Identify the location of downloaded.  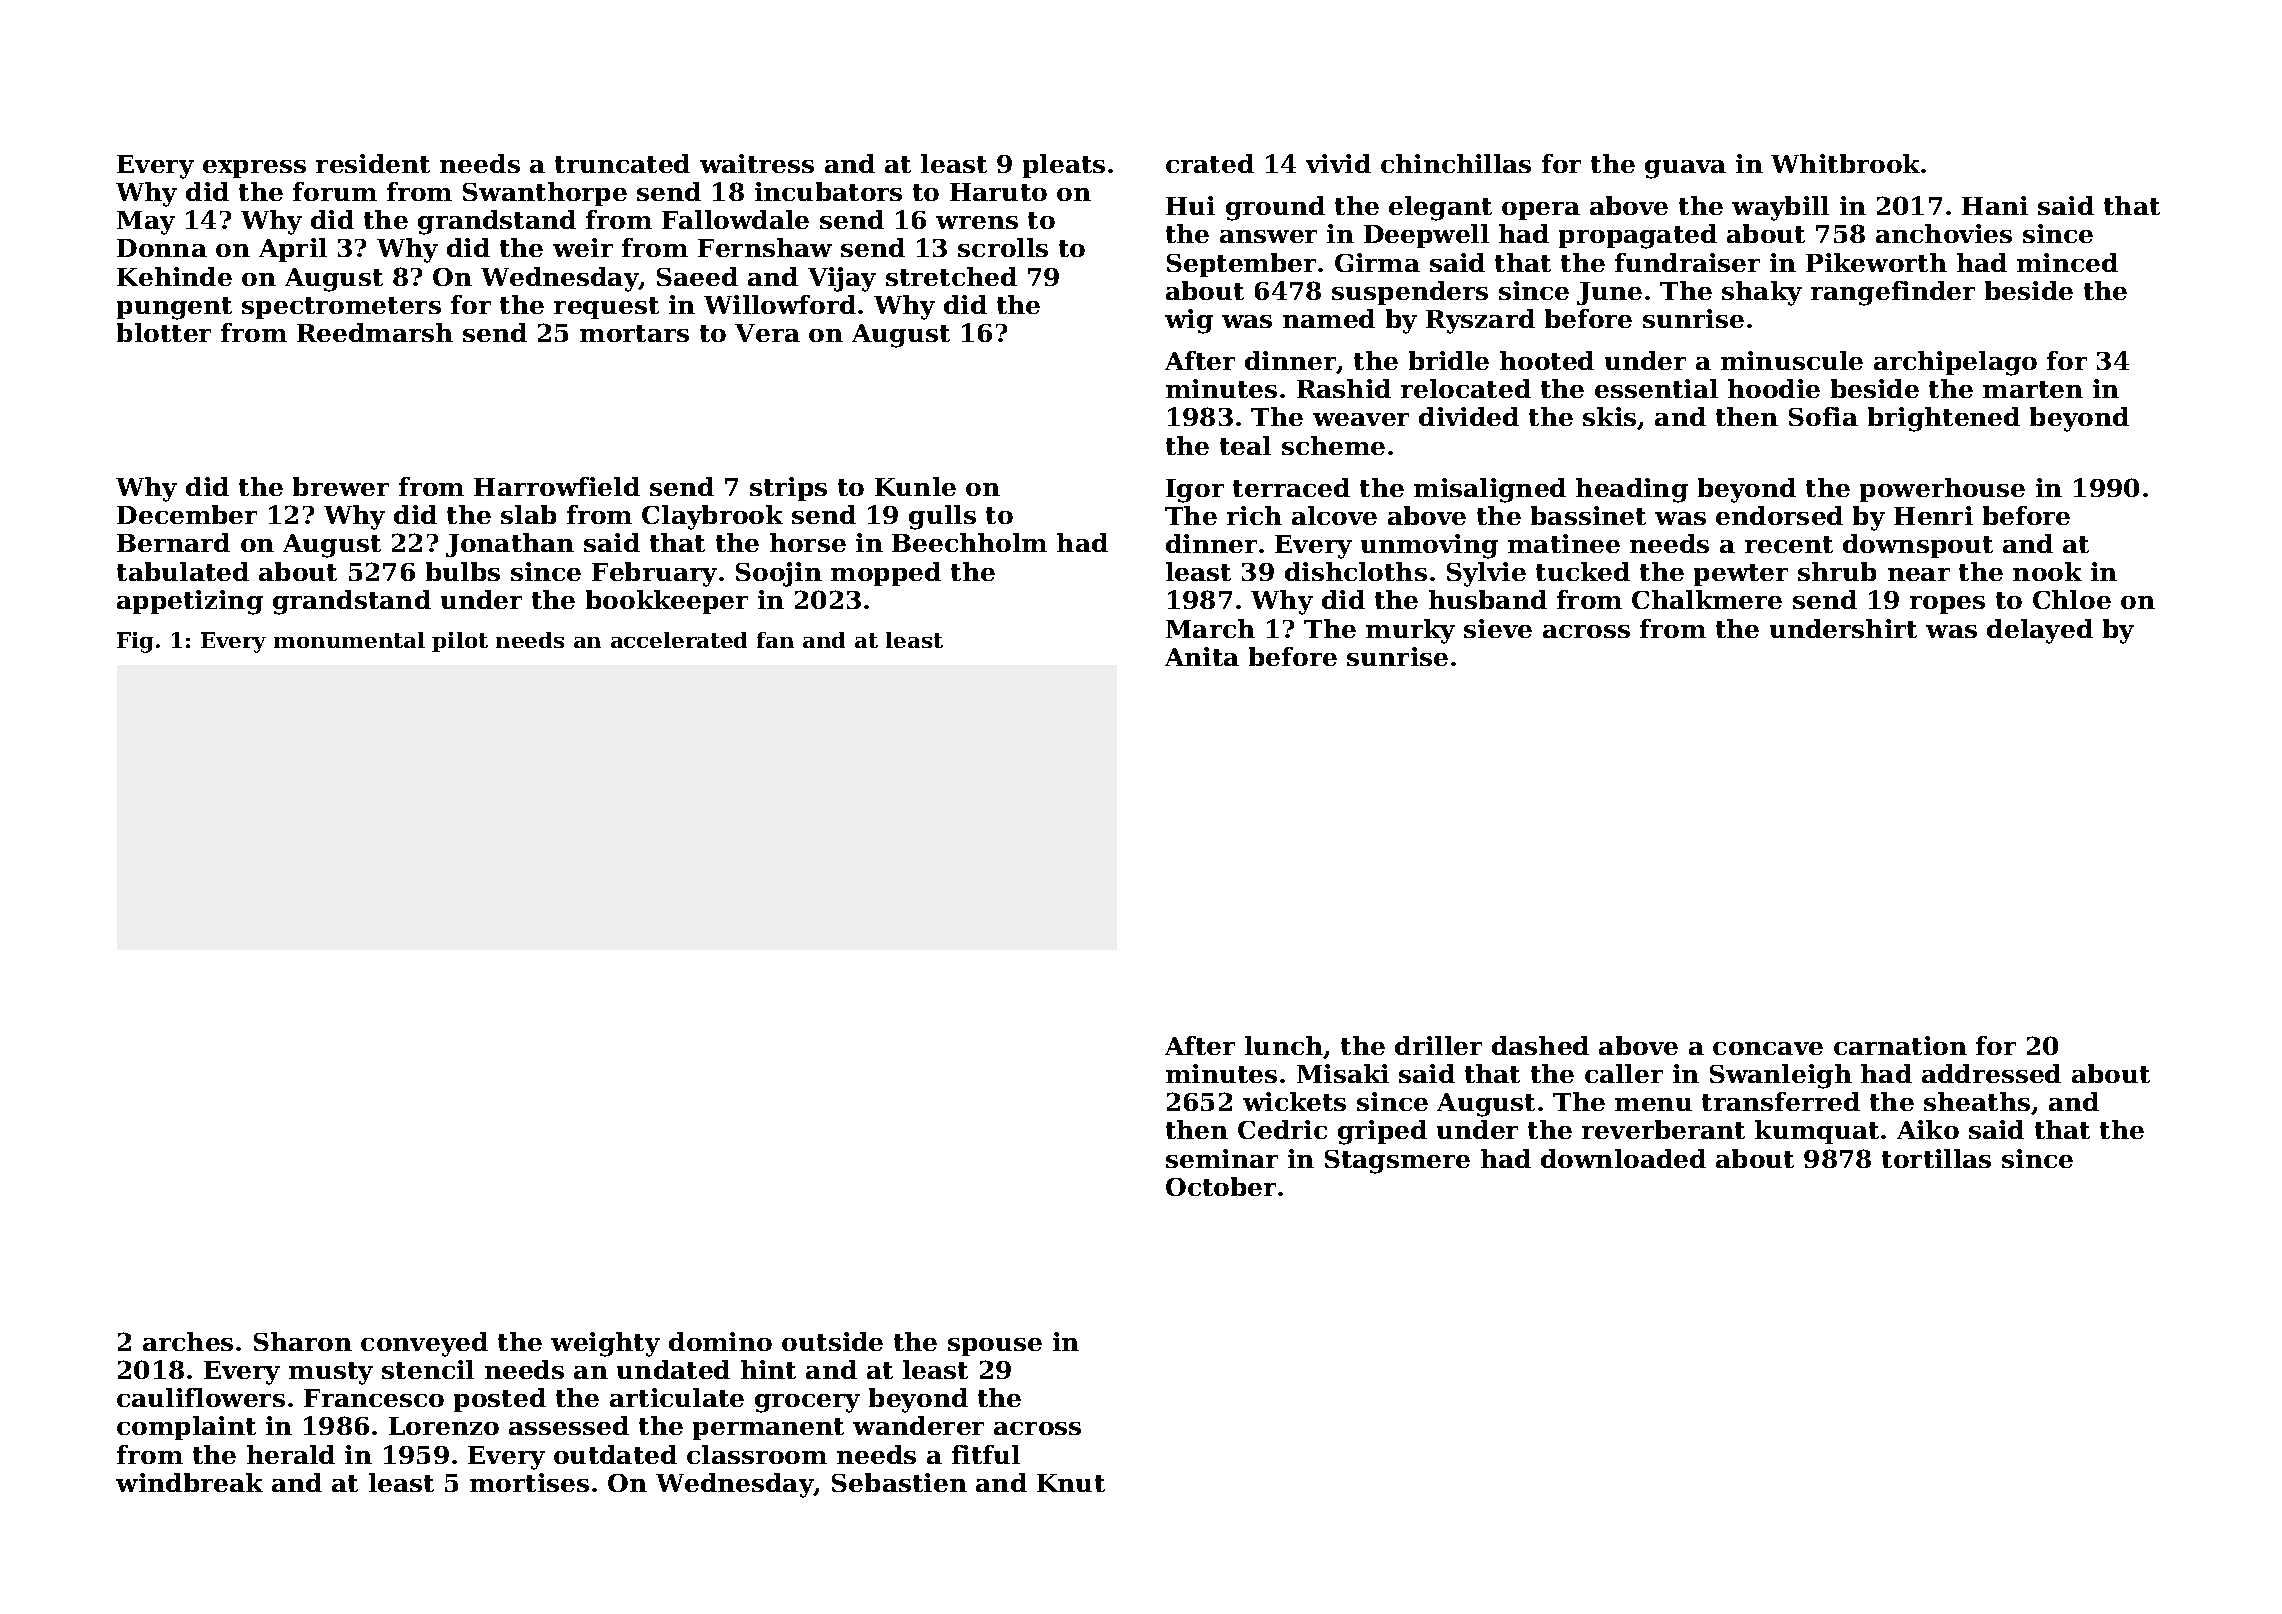
(1623, 1158).
